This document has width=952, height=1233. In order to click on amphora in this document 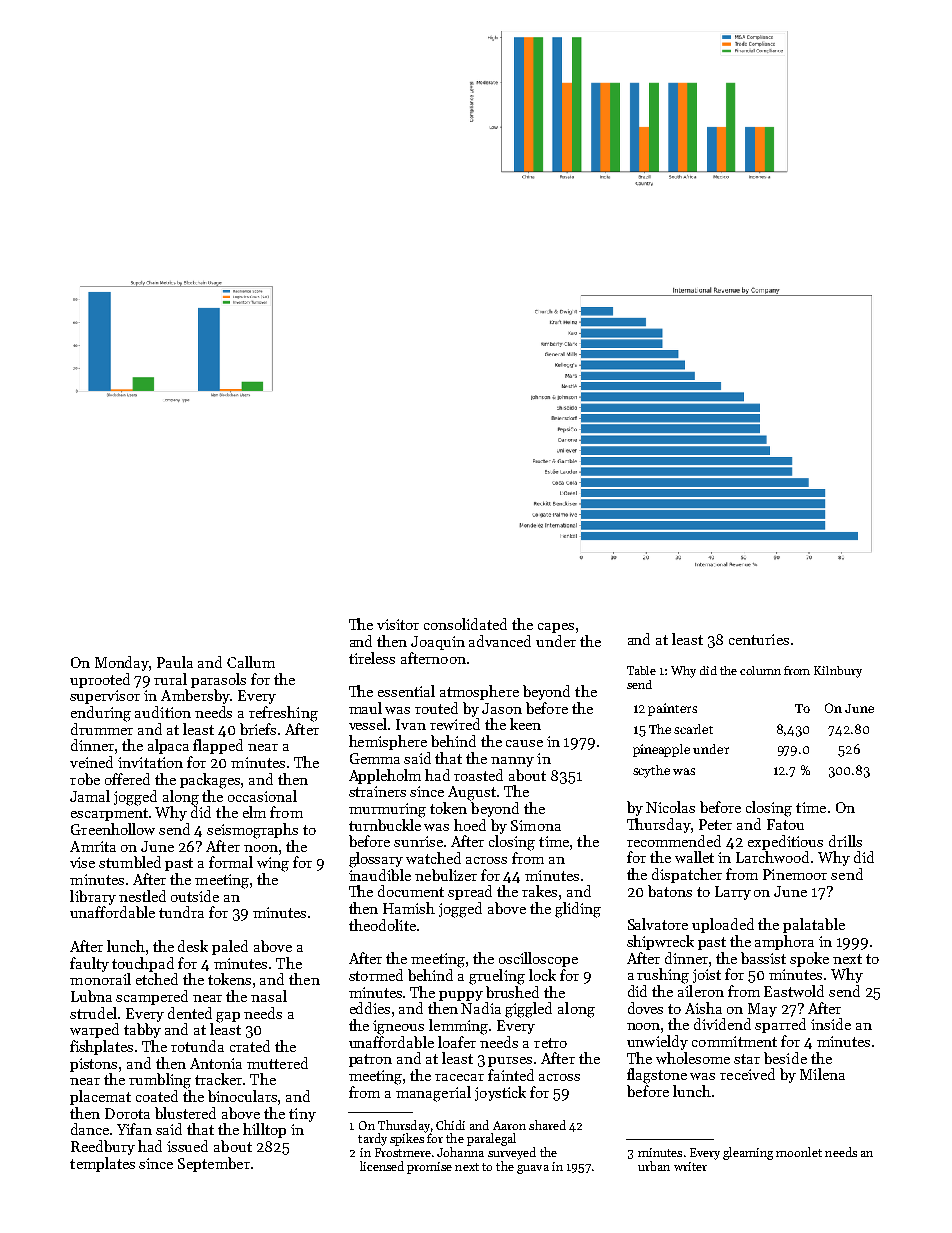, I will do `click(784, 942)`.
